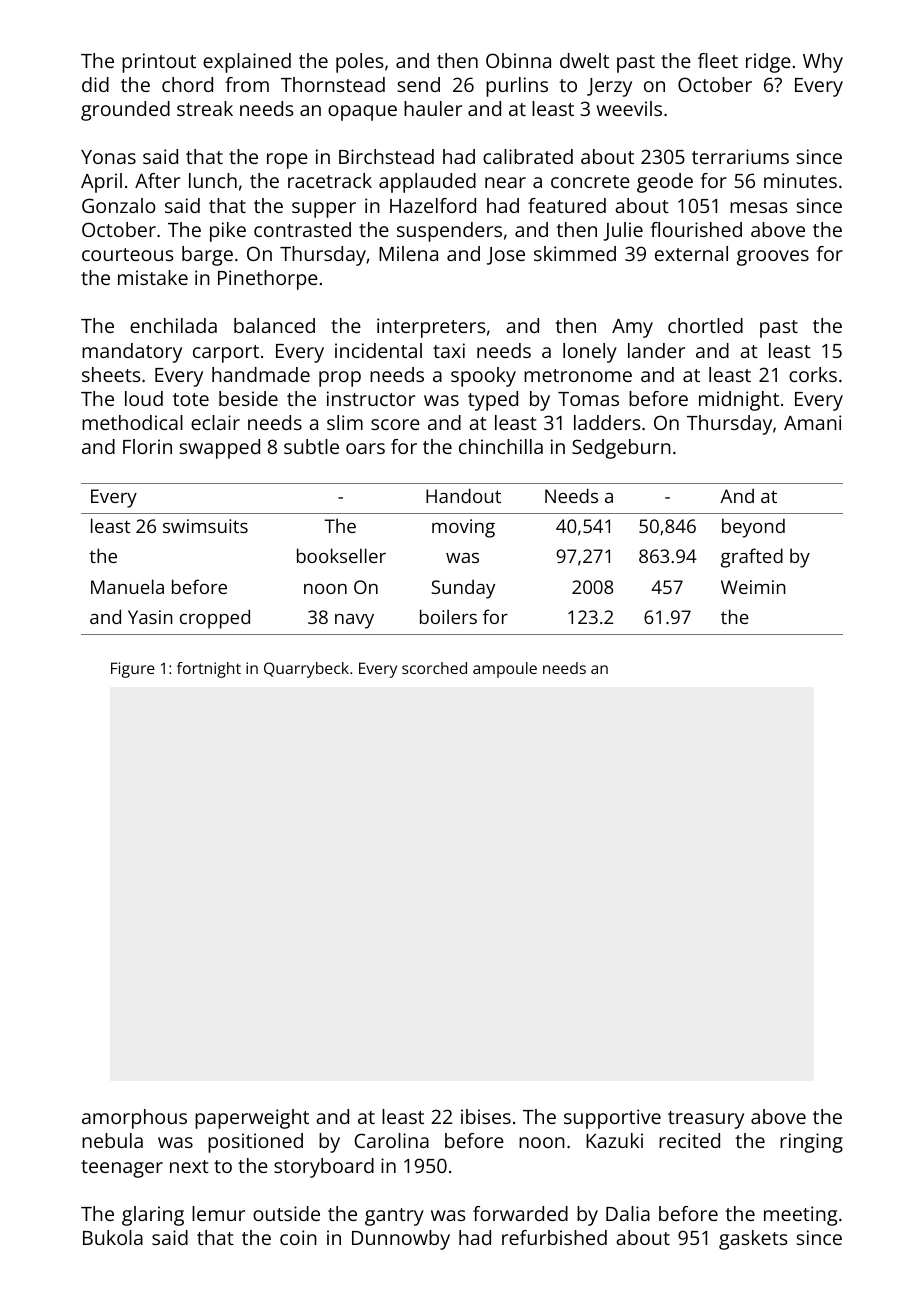 Image resolution: width=924 pixels, height=1308 pixels. Describe the element at coordinates (823, 63) in the image. I see `Why` at that location.
